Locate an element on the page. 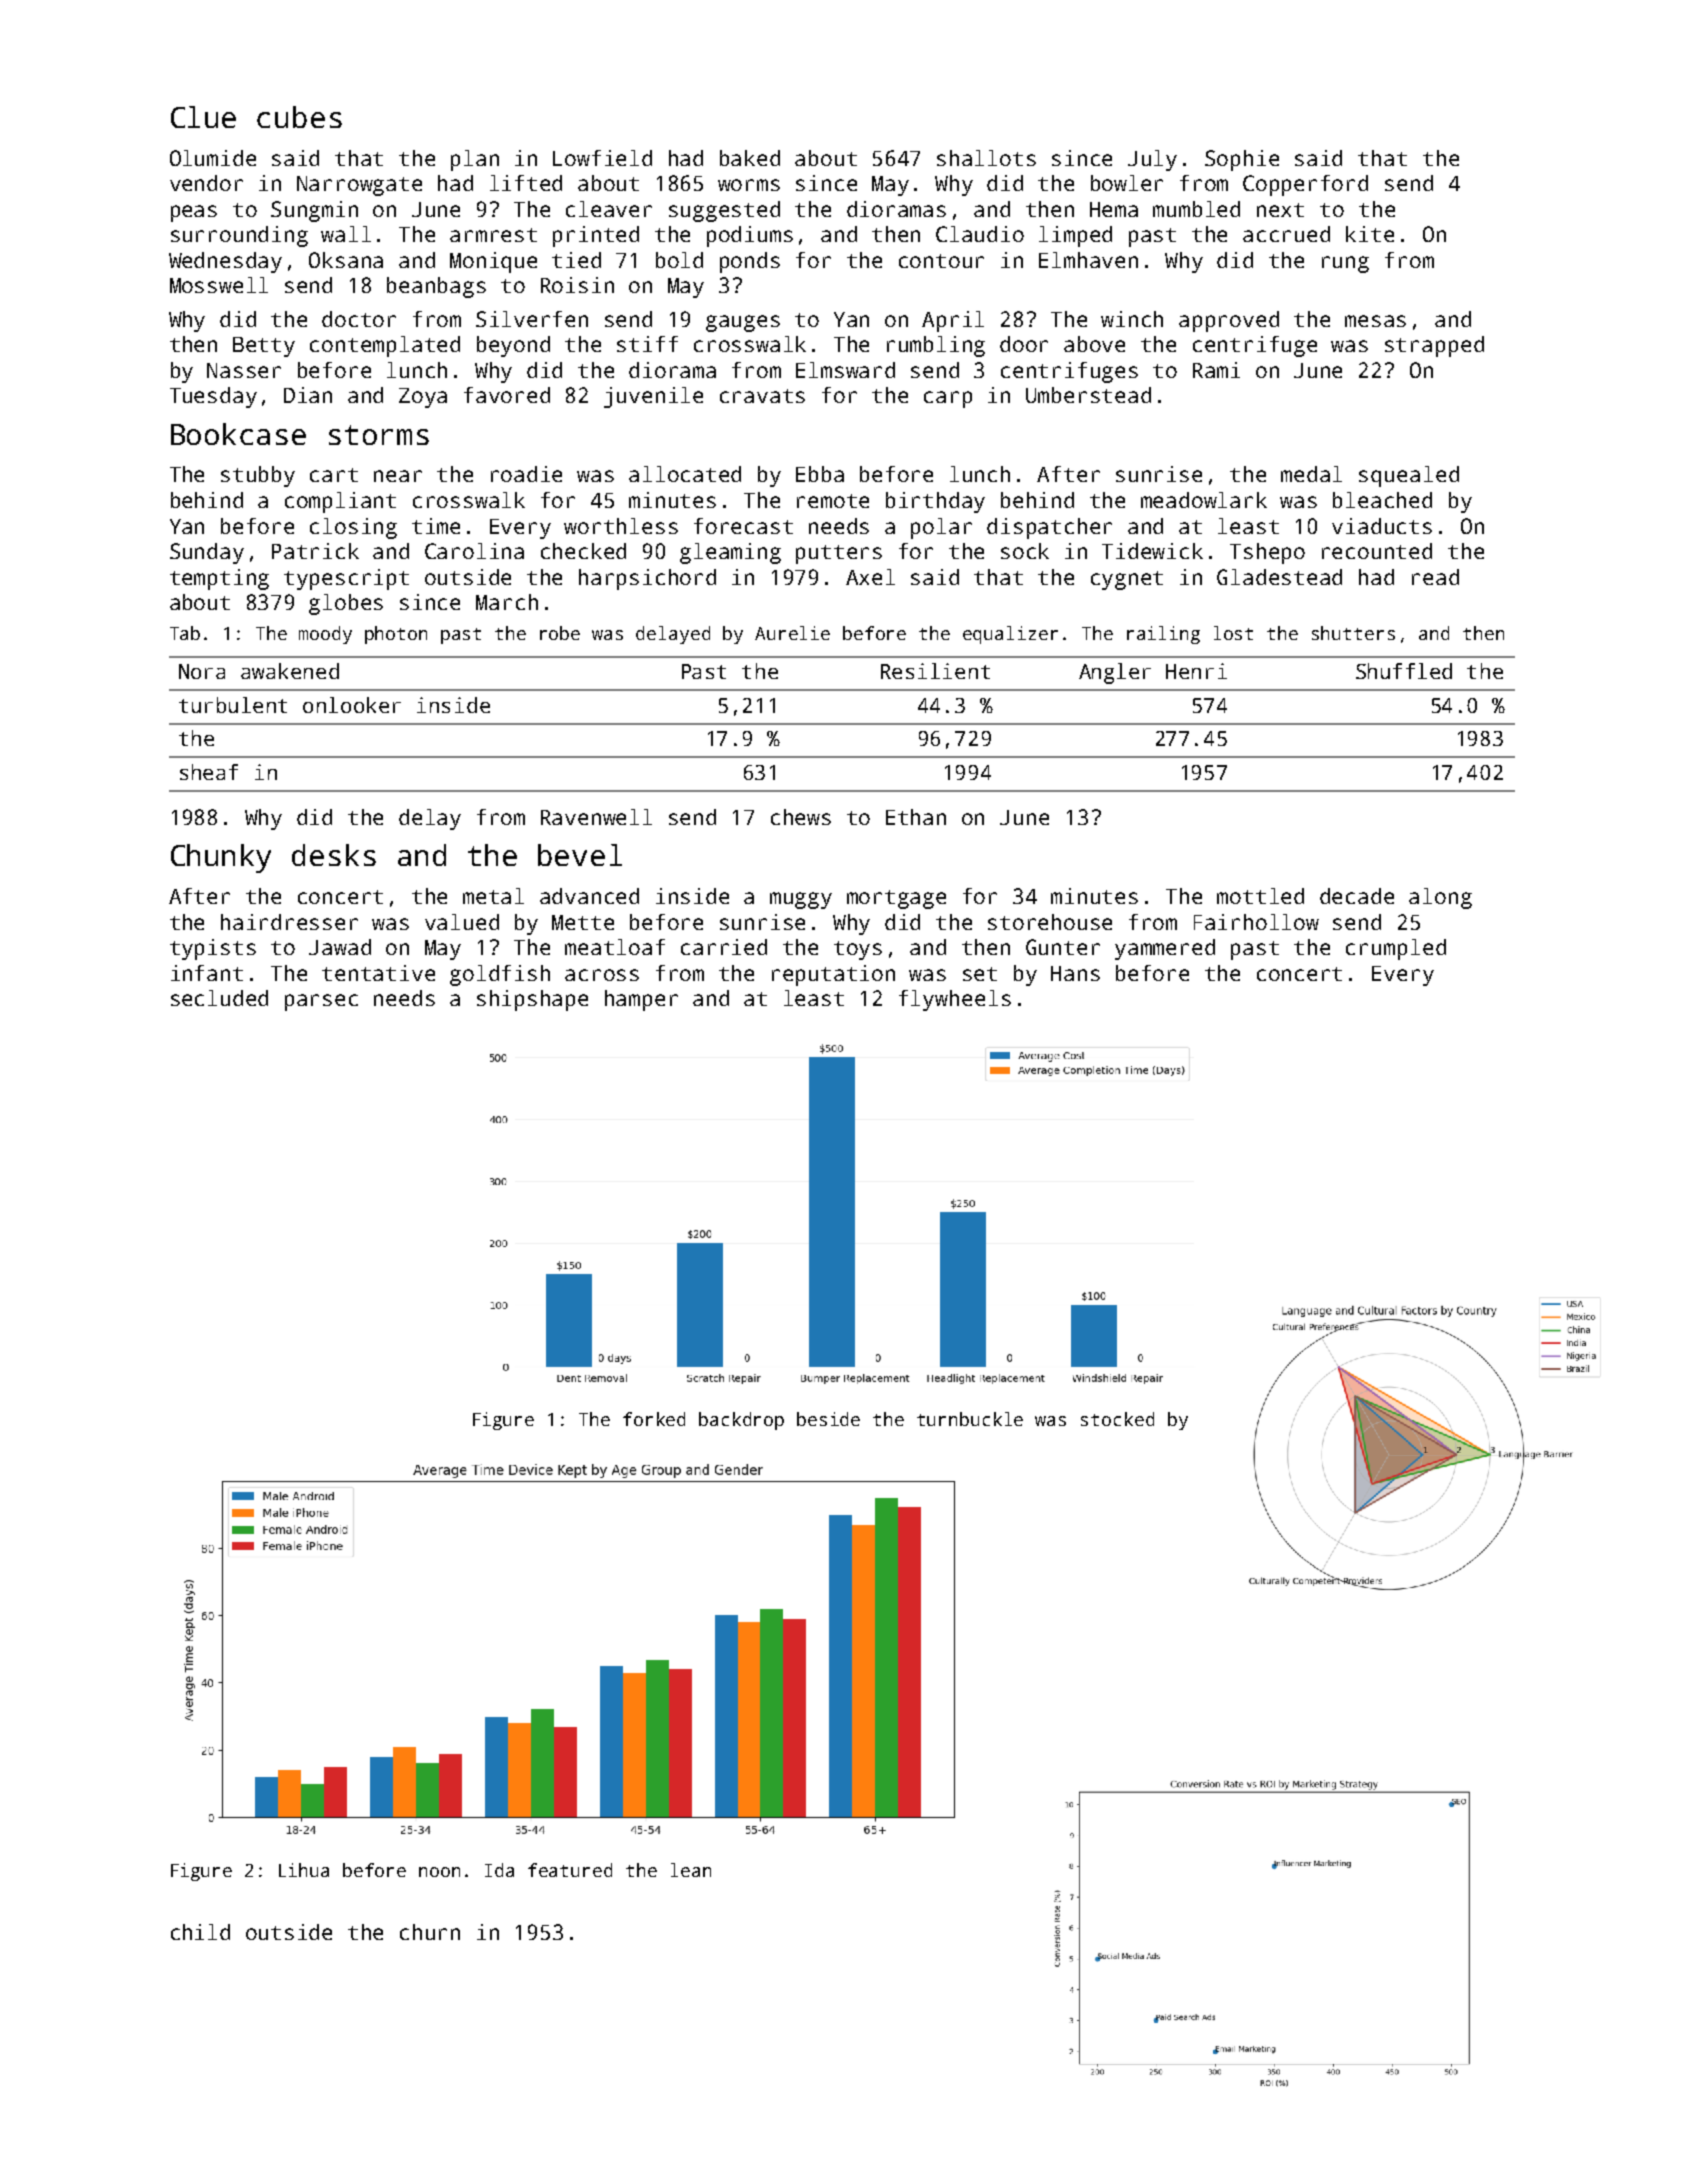 Image resolution: width=1683 pixels, height=2178 pixels. baked is located at coordinates (750, 158).
